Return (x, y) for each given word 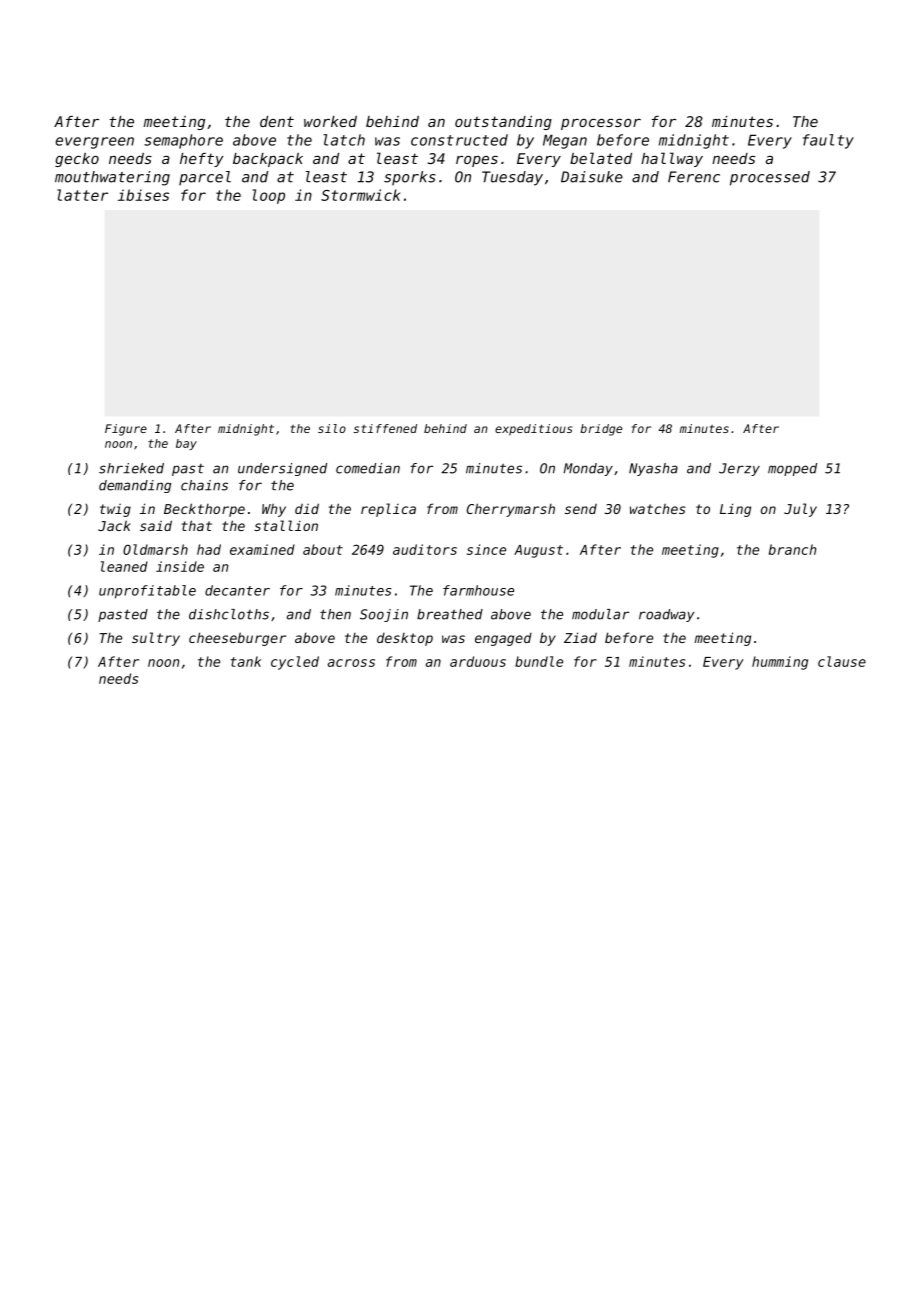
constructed (459, 140)
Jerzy (739, 469)
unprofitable (147, 592)
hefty (201, 160)
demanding (135, 486)
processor (601, 124)
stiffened (385, 428)
